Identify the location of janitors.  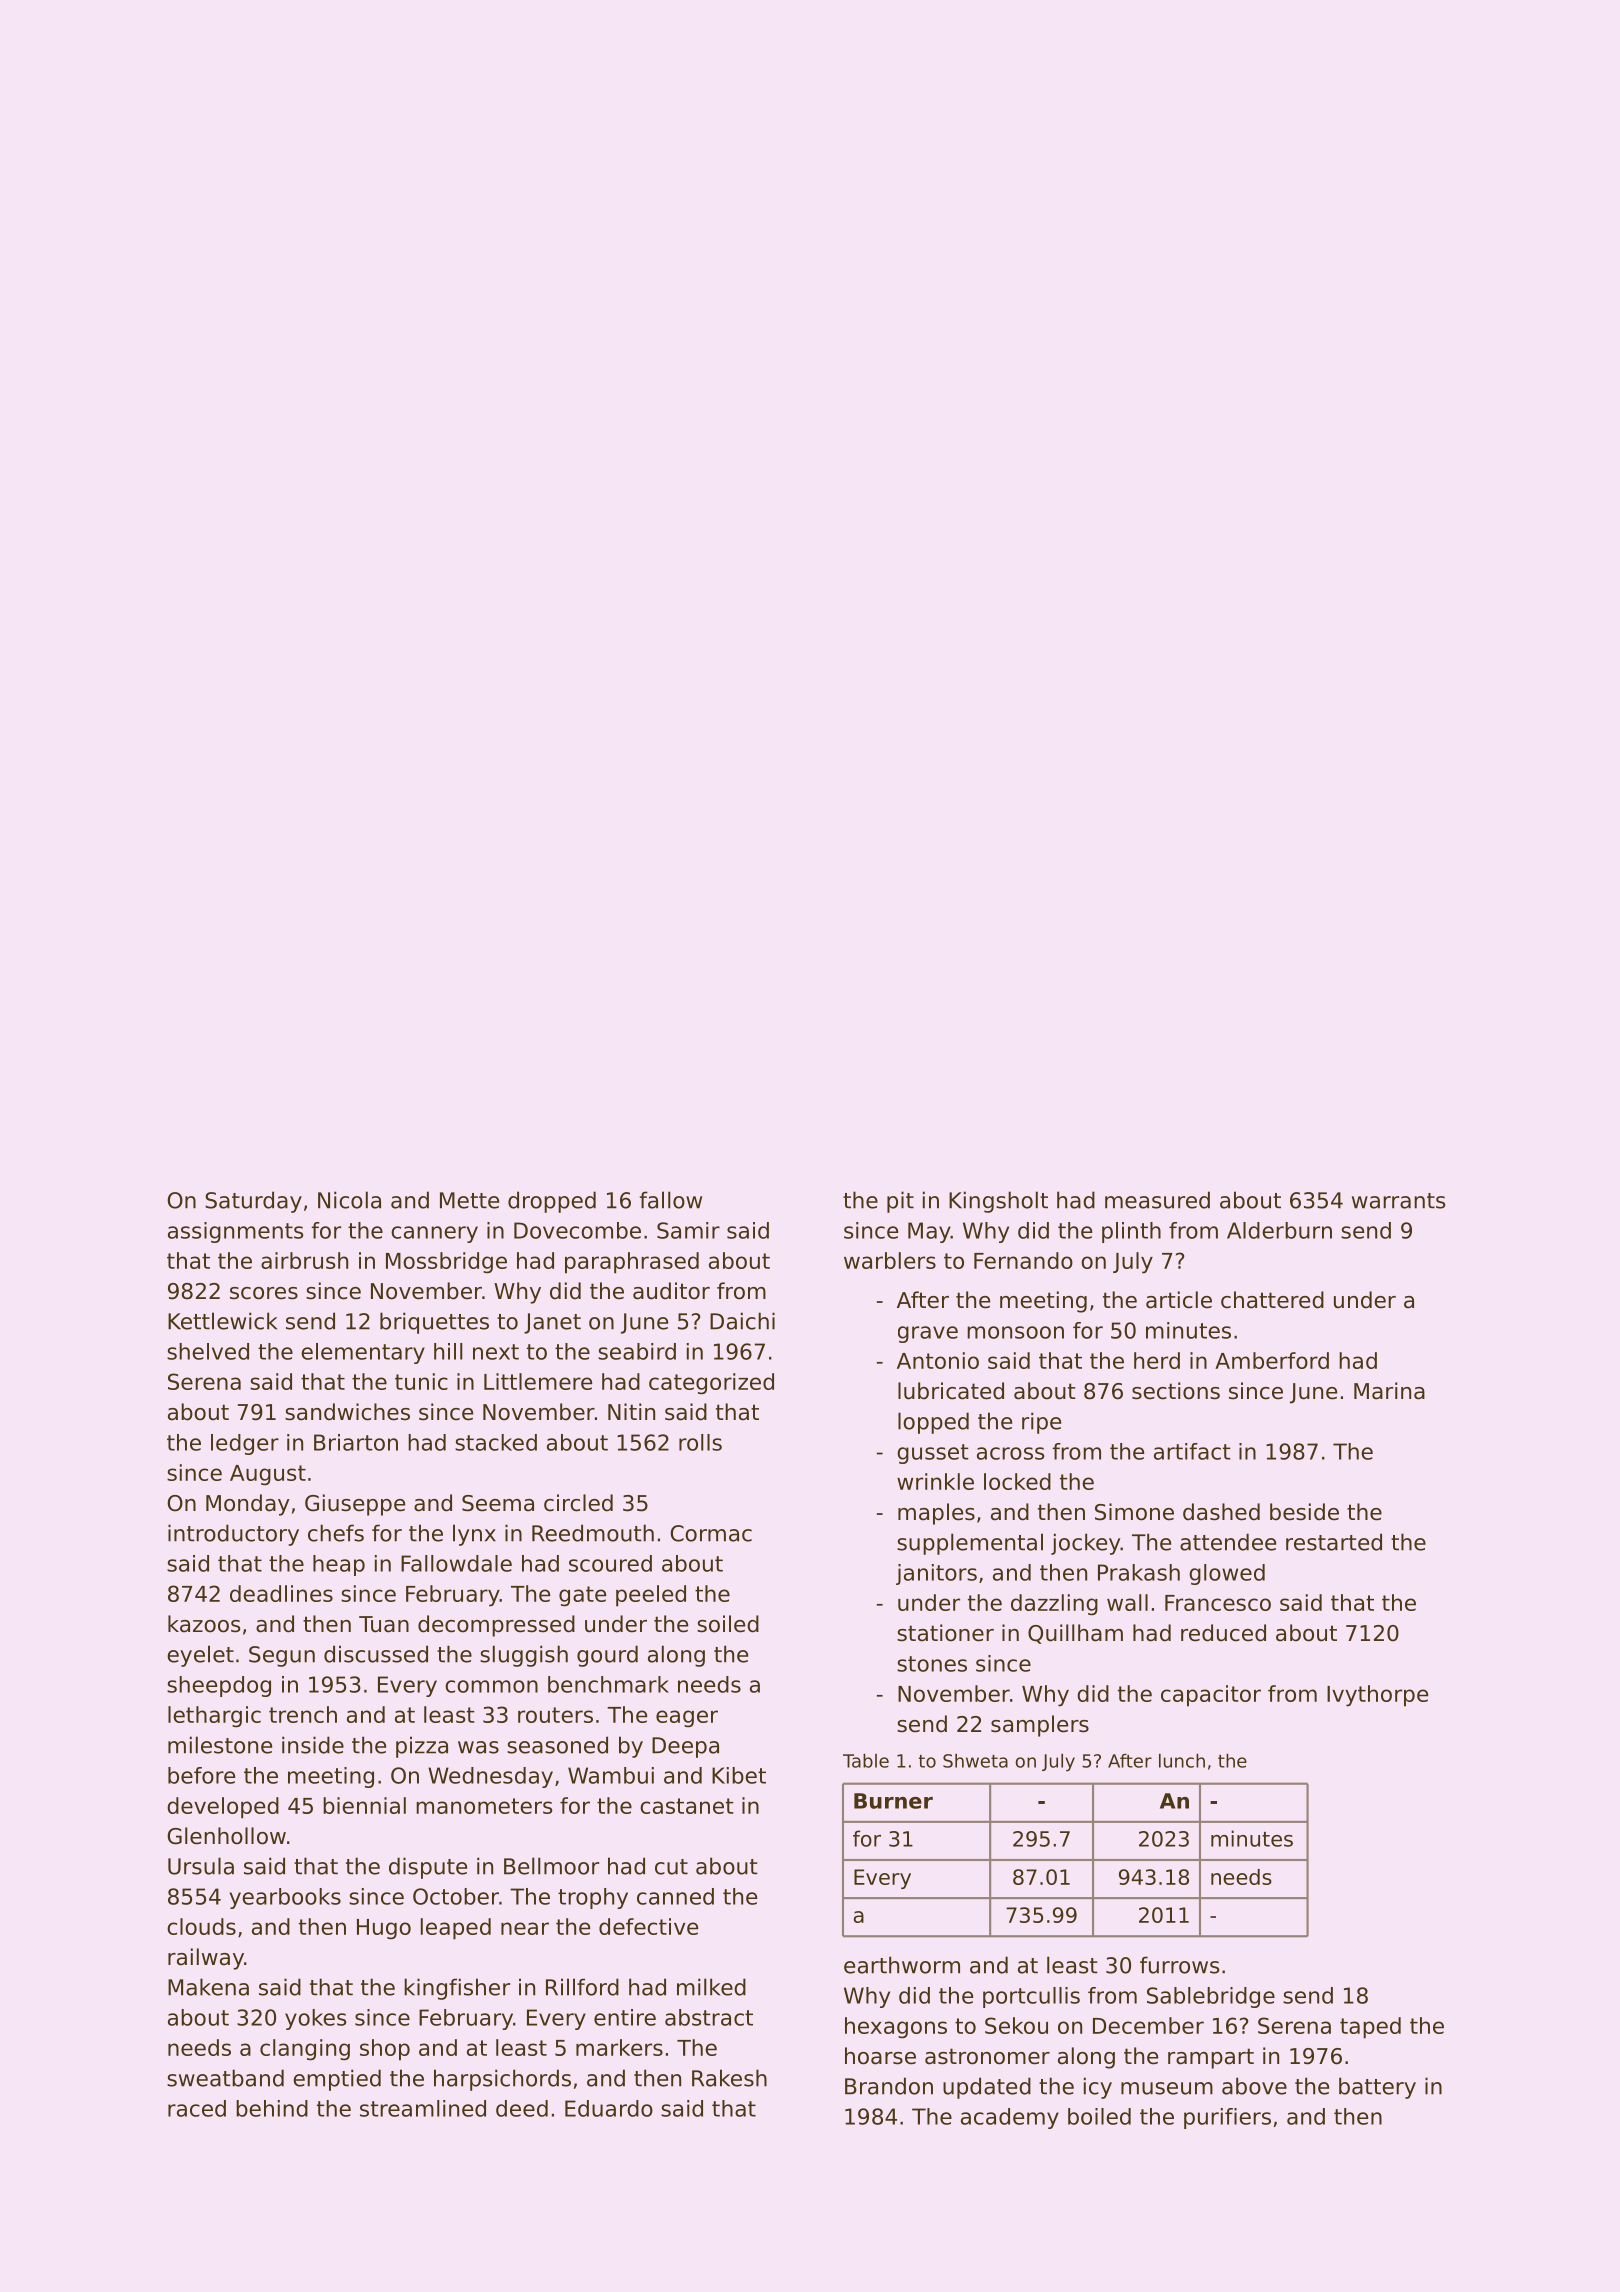
(936, 1574).
